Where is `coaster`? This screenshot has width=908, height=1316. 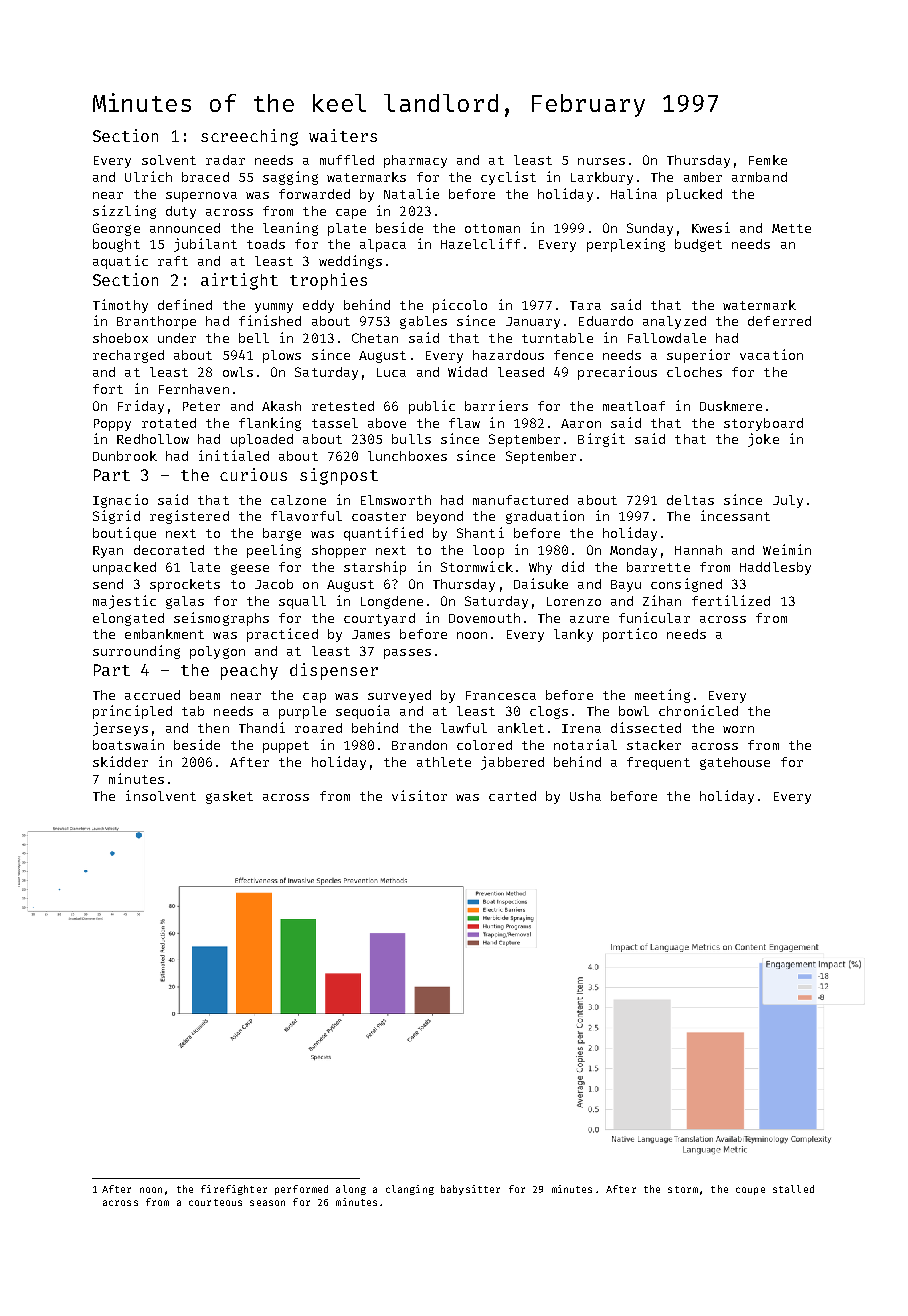
coaster is located at coordinates (379, 516).
